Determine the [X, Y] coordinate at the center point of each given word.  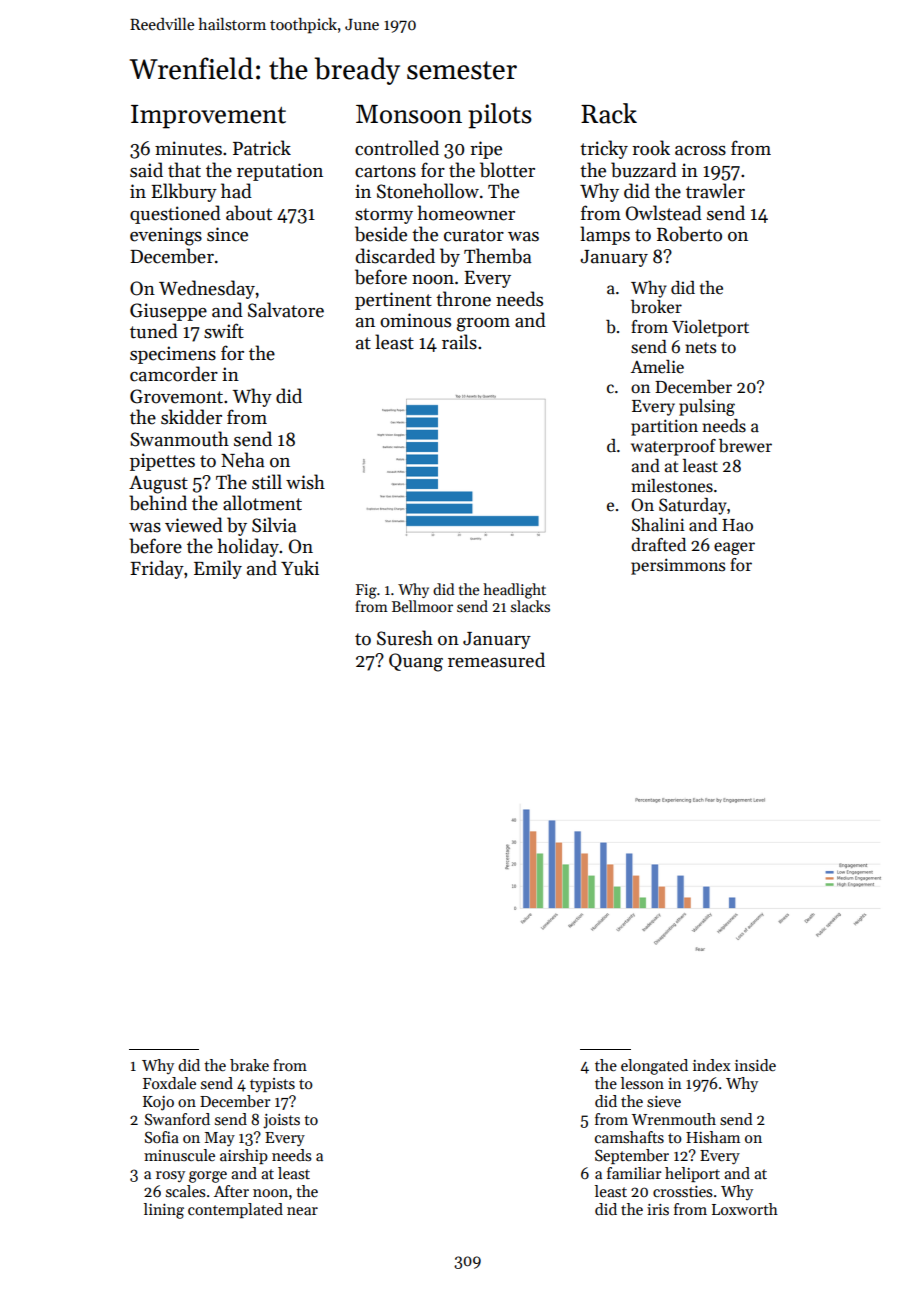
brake [249, 1065]
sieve [664, 1102]
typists [272, 1085]
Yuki [300, 568]
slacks [530, 606]
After [231, 1191]
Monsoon [409, 114]
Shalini [658, 525]
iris [658, 1209]
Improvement [208, 117]
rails [459, 342]
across [700, 151]
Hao [737, 525]
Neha [243, 460]
